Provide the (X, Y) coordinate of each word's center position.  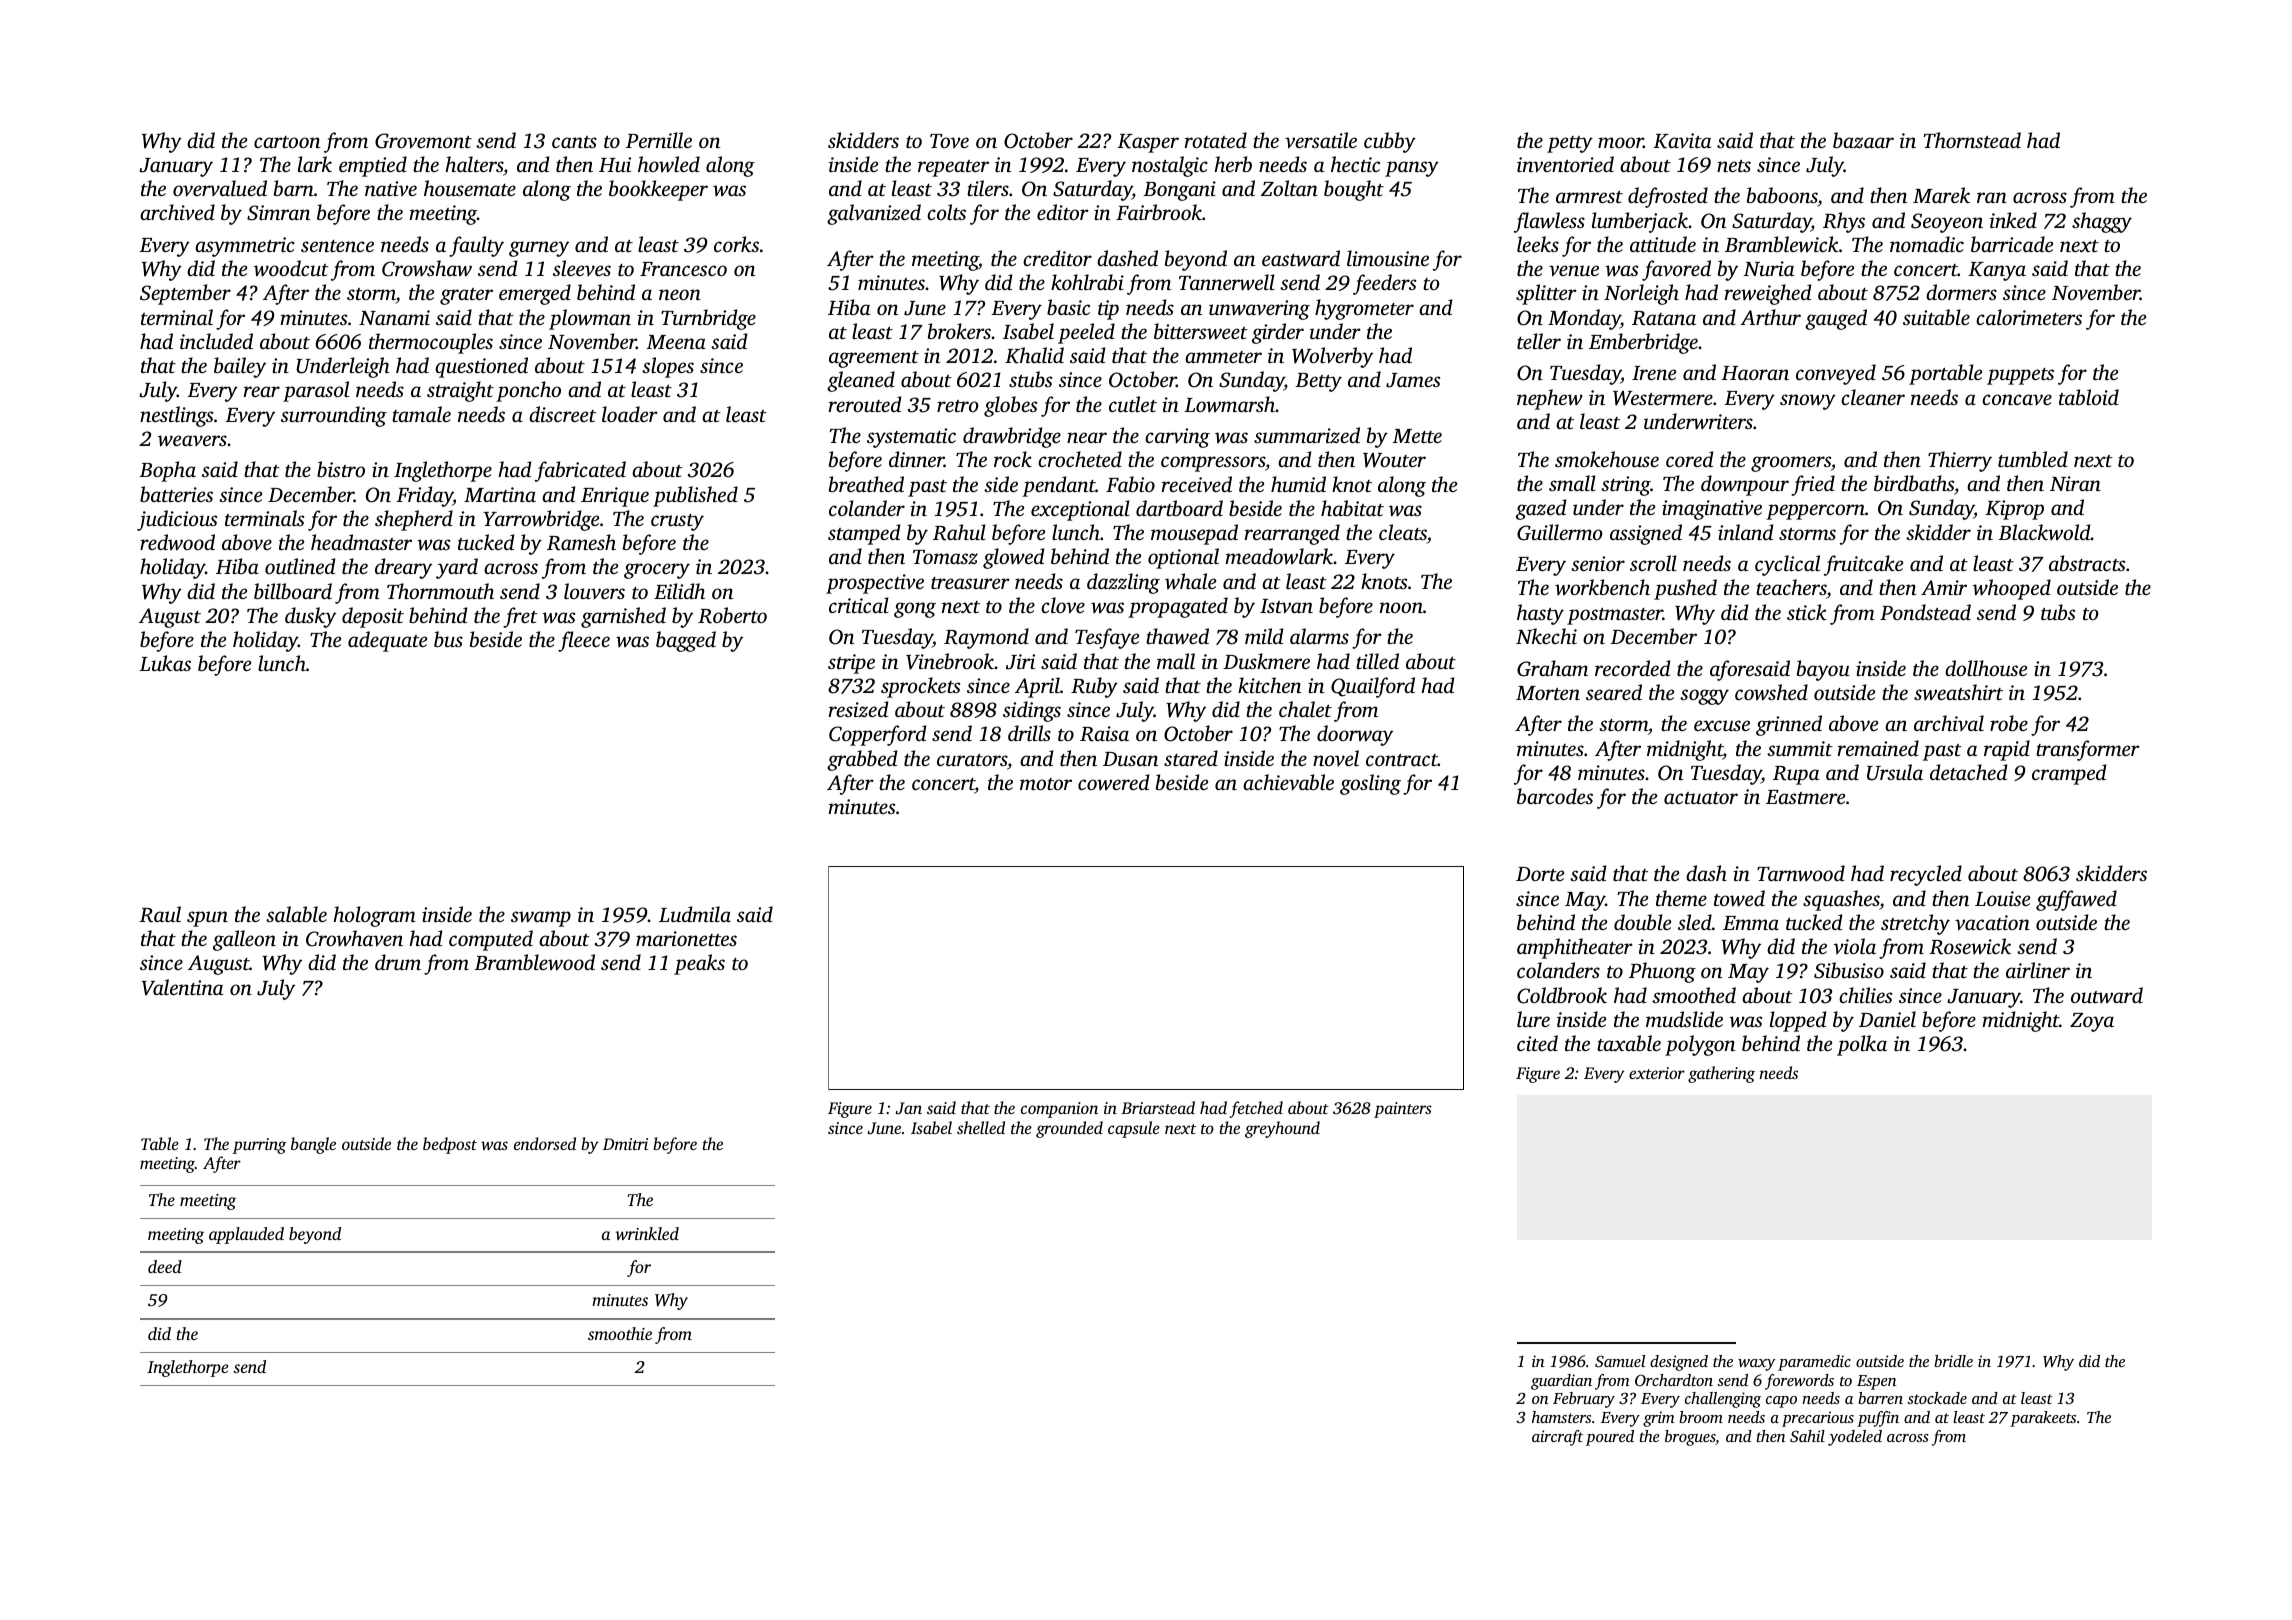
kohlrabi (1087, 282)
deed (165, 1266)
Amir (1944, 587)
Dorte (1540, 874)
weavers (192, 441)
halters (474, 164)
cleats (1403, 532)
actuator (1701, 798)
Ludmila (695, 914)
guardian (1561, 1382)
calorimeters (2029, 317)
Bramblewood (534, 962)
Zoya (2092, 1022)
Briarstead (1158, 1107)
